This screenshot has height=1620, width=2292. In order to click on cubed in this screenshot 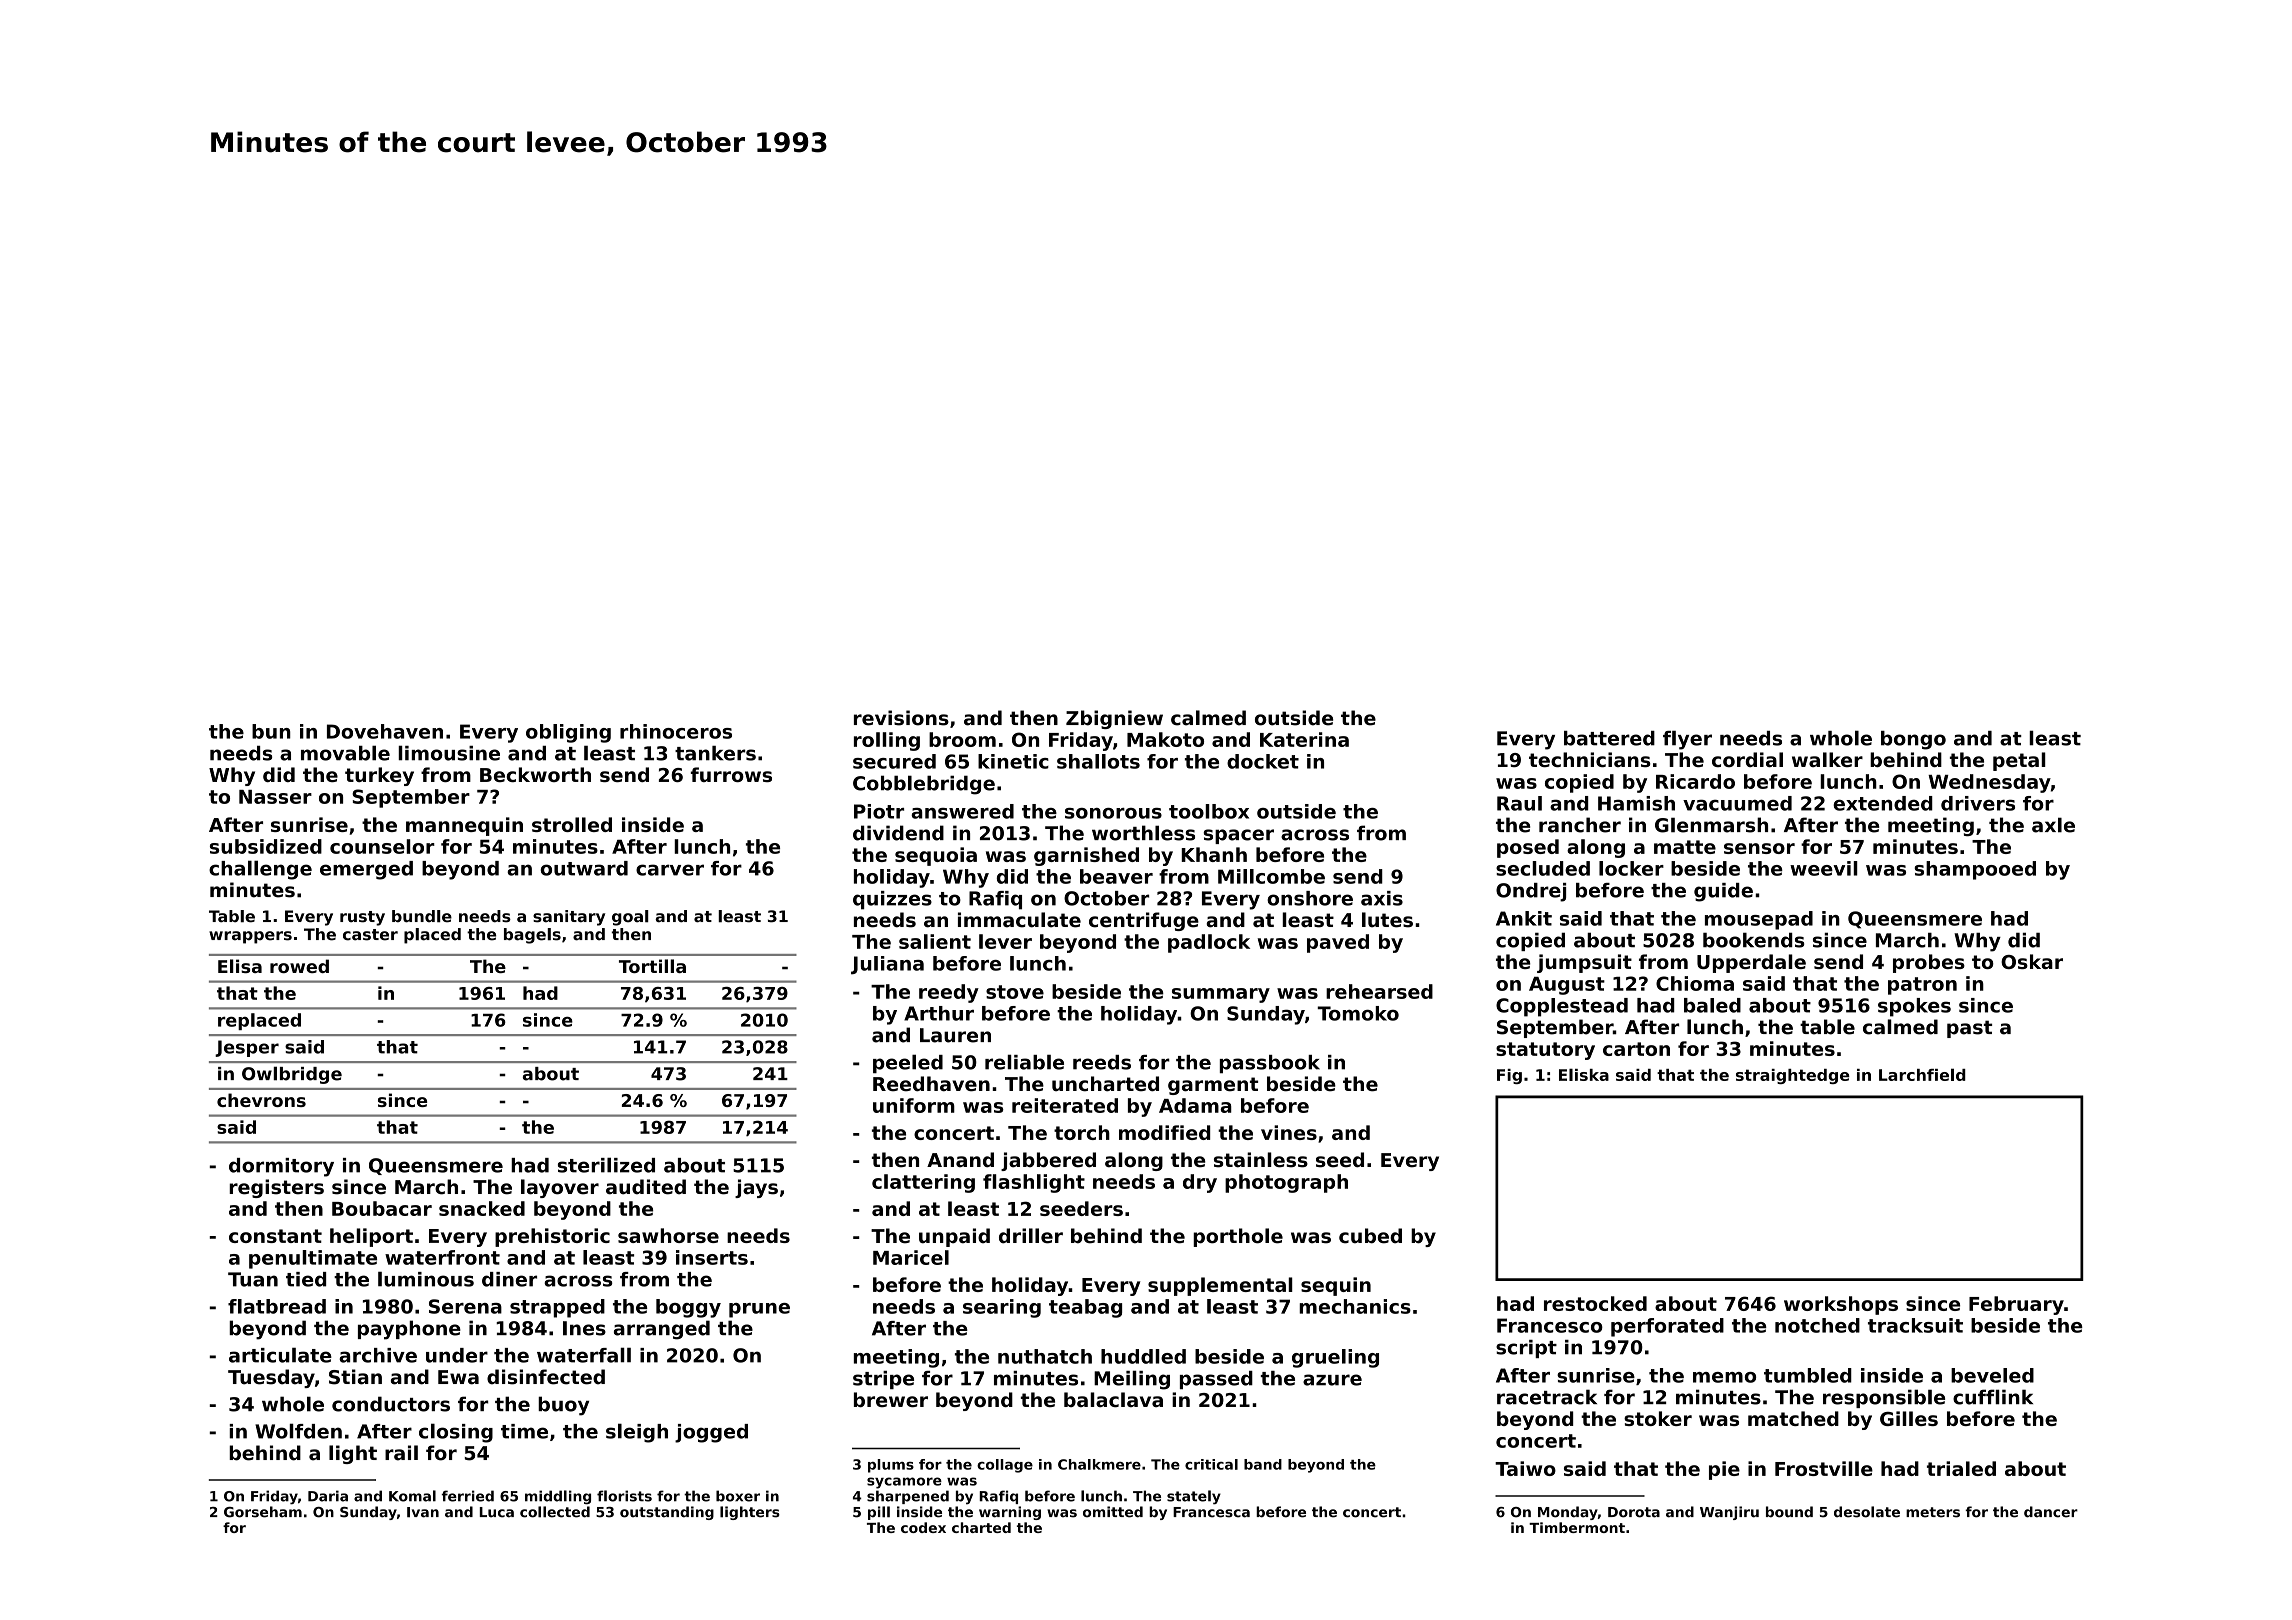, I will do `click(1370, 1236)`.
